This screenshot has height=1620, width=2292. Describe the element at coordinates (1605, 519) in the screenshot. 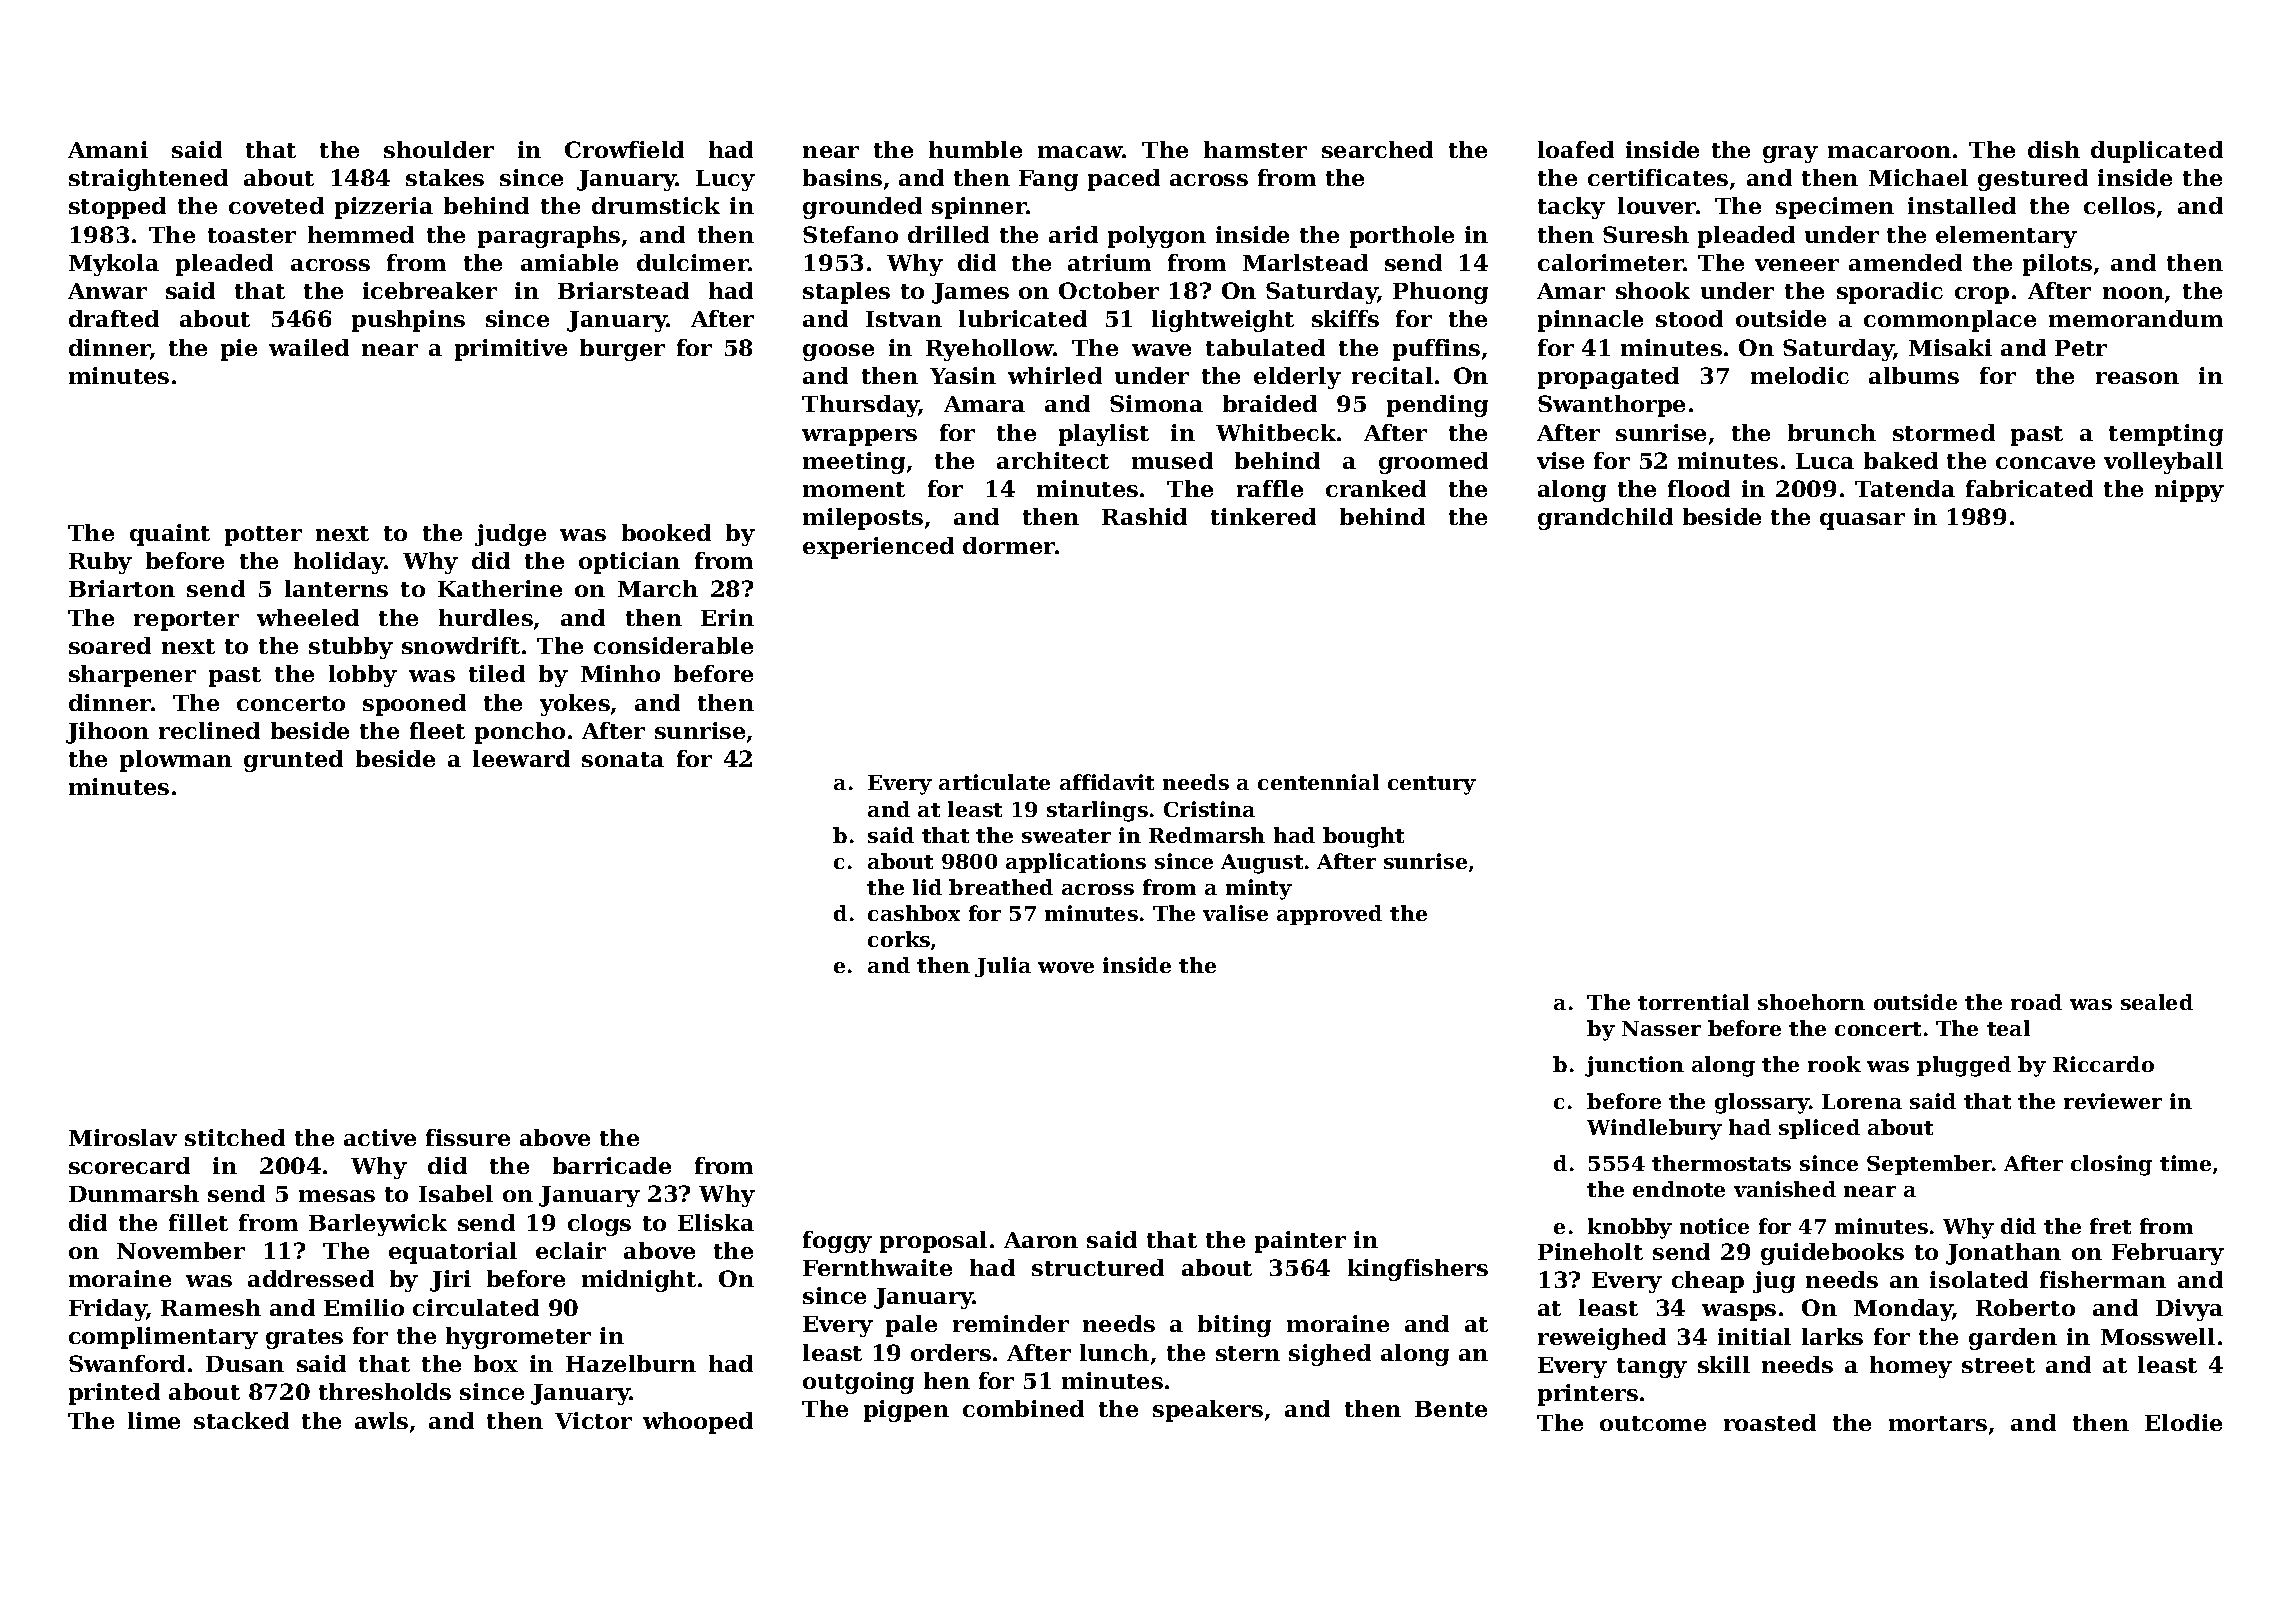

I see `grandchild` at that location.
